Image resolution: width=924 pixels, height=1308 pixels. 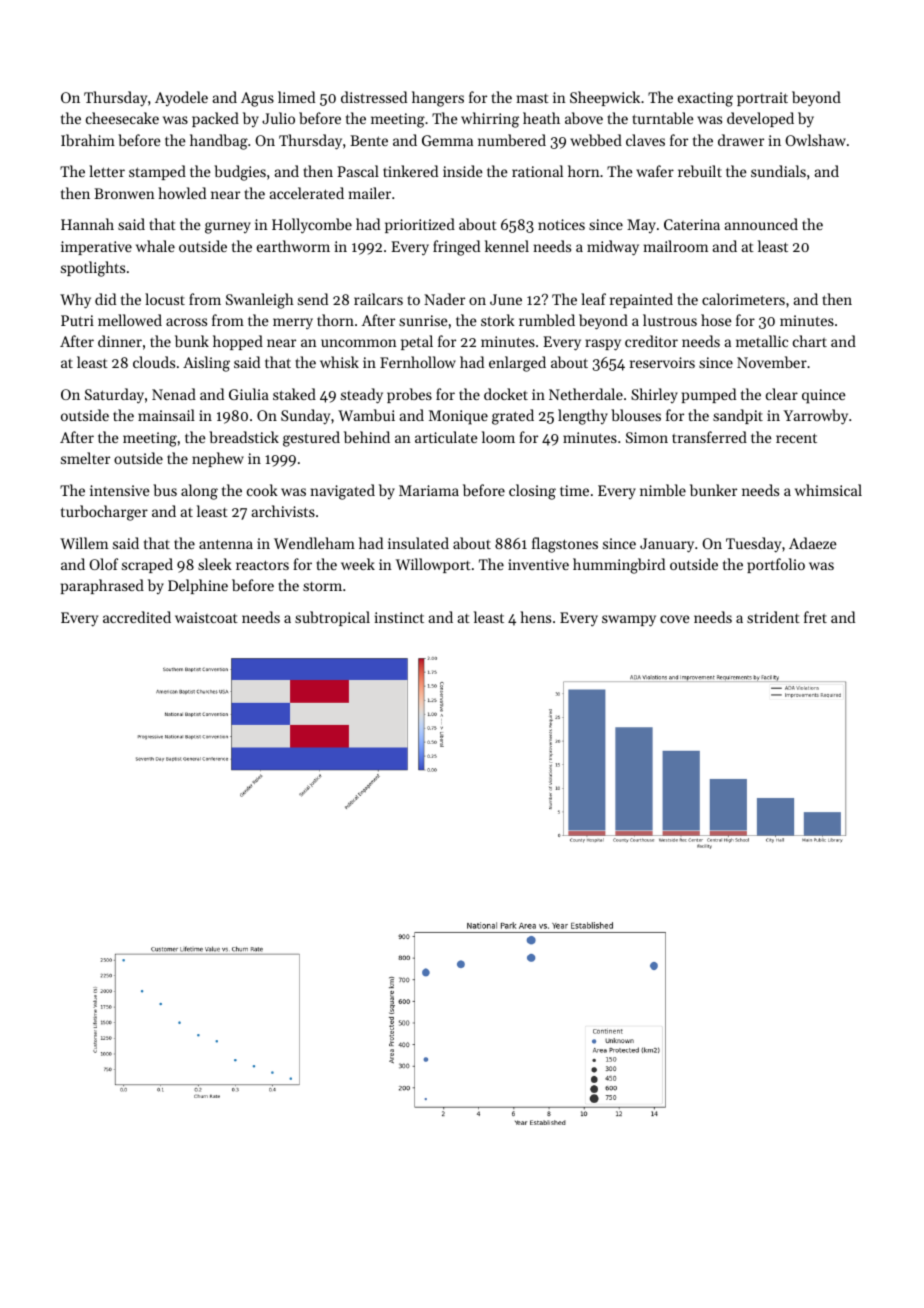 What do you see at coordinates (206, 617) in the screenshot?
I see `waistcoat` at bounding box center [206, 617].
